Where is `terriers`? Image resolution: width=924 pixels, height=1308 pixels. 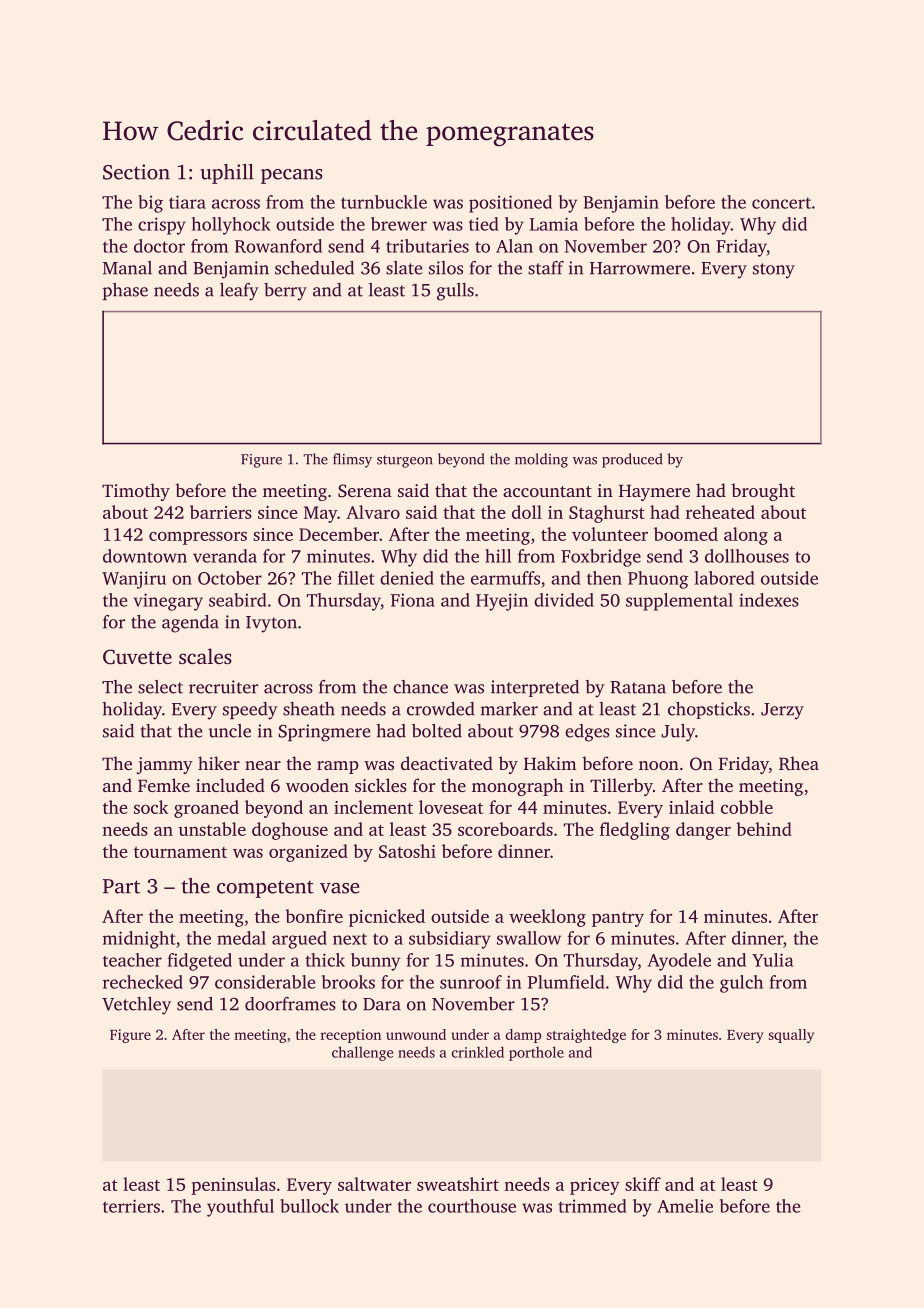
terriers is located at coordinates (131, 1206).
